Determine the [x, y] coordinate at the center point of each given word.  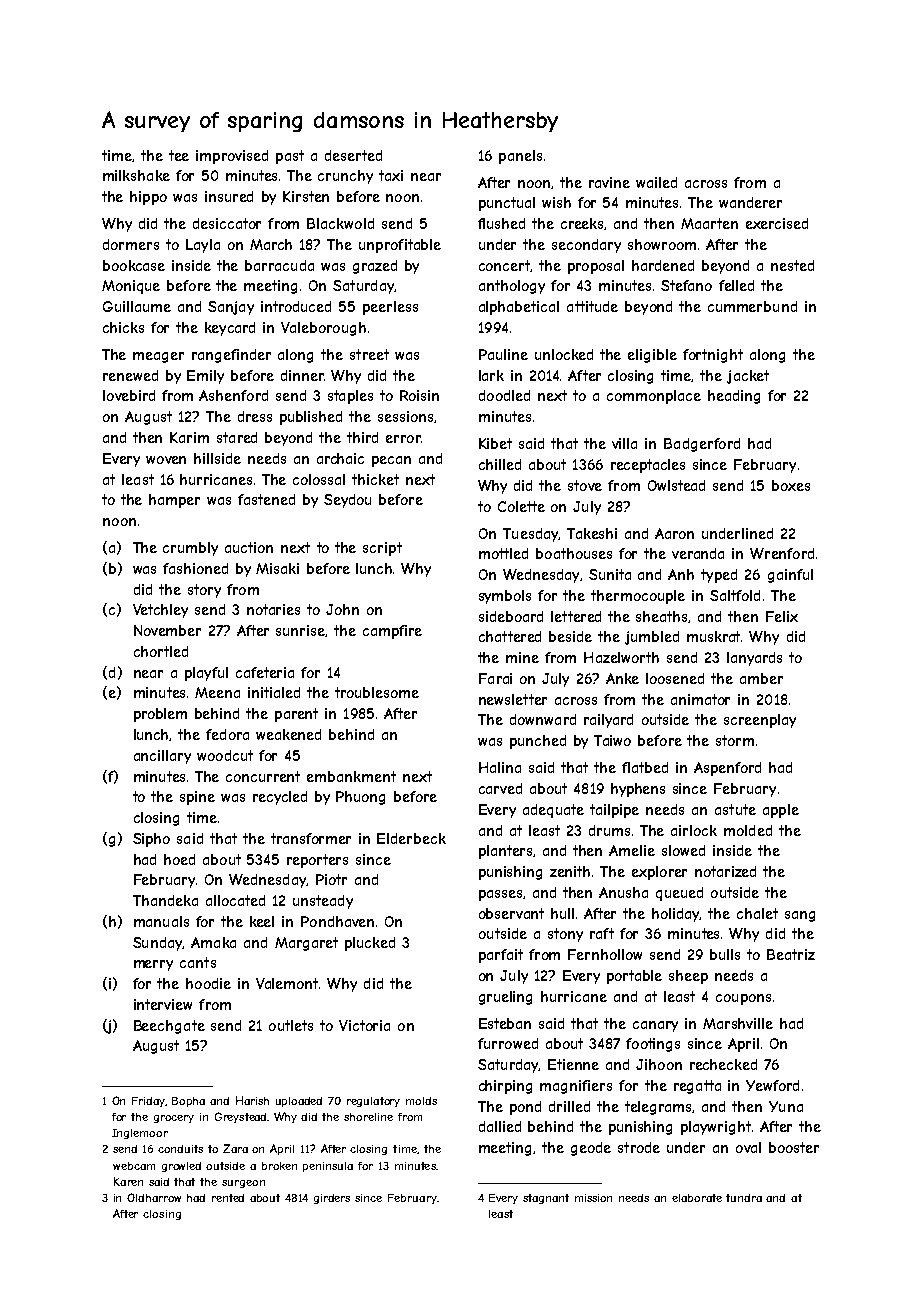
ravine [609, 182]
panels [520, 157]
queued [679, 894]
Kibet [495, 443]
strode [639, 1147]
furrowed [508, 1043]
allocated [235, 900]
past [290, 157]
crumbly [190, 549]
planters [505, 852]
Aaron [674, 533]
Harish [252, 1100]
